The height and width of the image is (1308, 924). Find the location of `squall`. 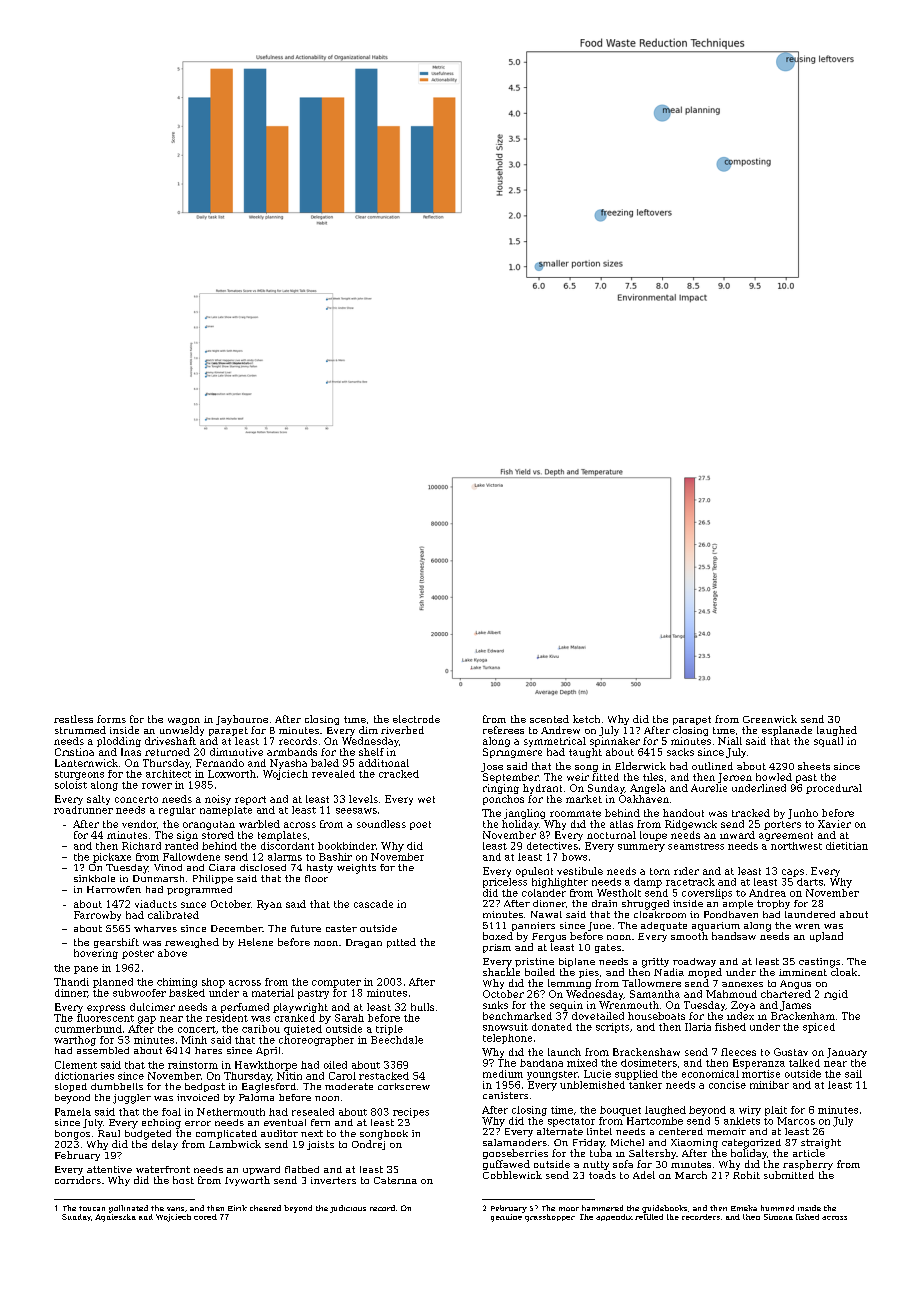

squall is located at coordinates (828, 742).
